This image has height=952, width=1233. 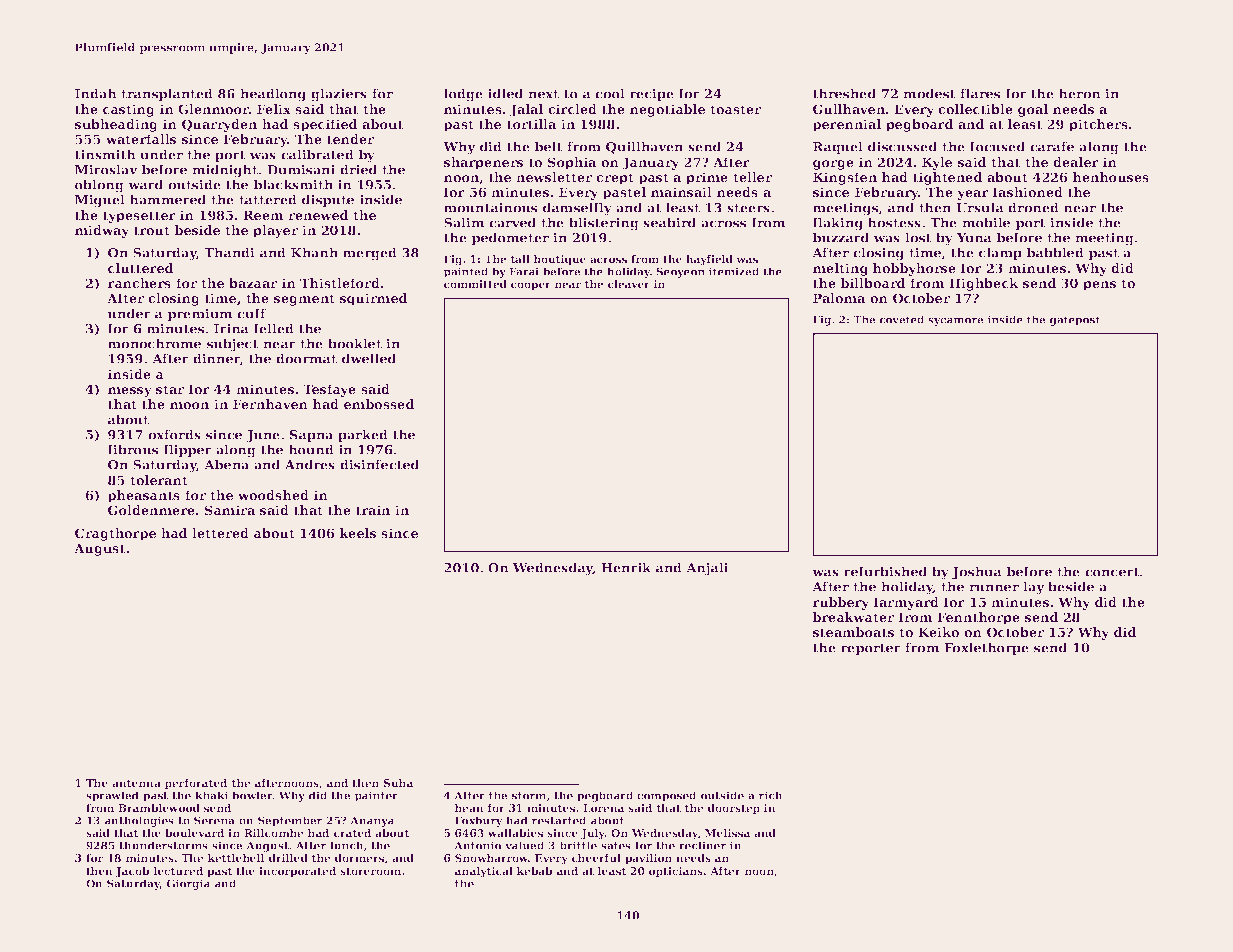 What do you see at coordinates (847, 125) in the image?
I see `perennial` at bounding box center [847, 125].
